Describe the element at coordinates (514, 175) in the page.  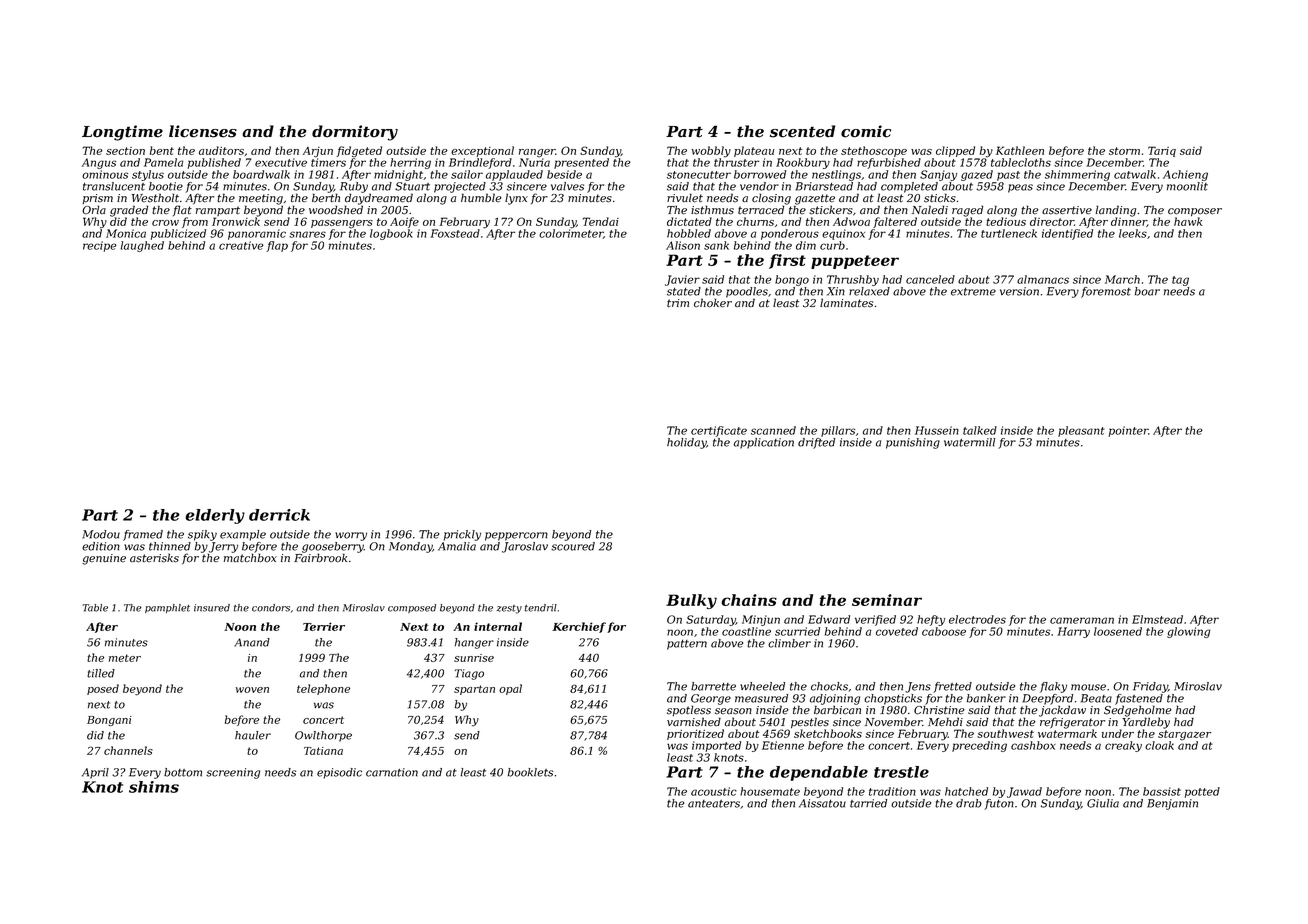
I see `applauded` at that location.
